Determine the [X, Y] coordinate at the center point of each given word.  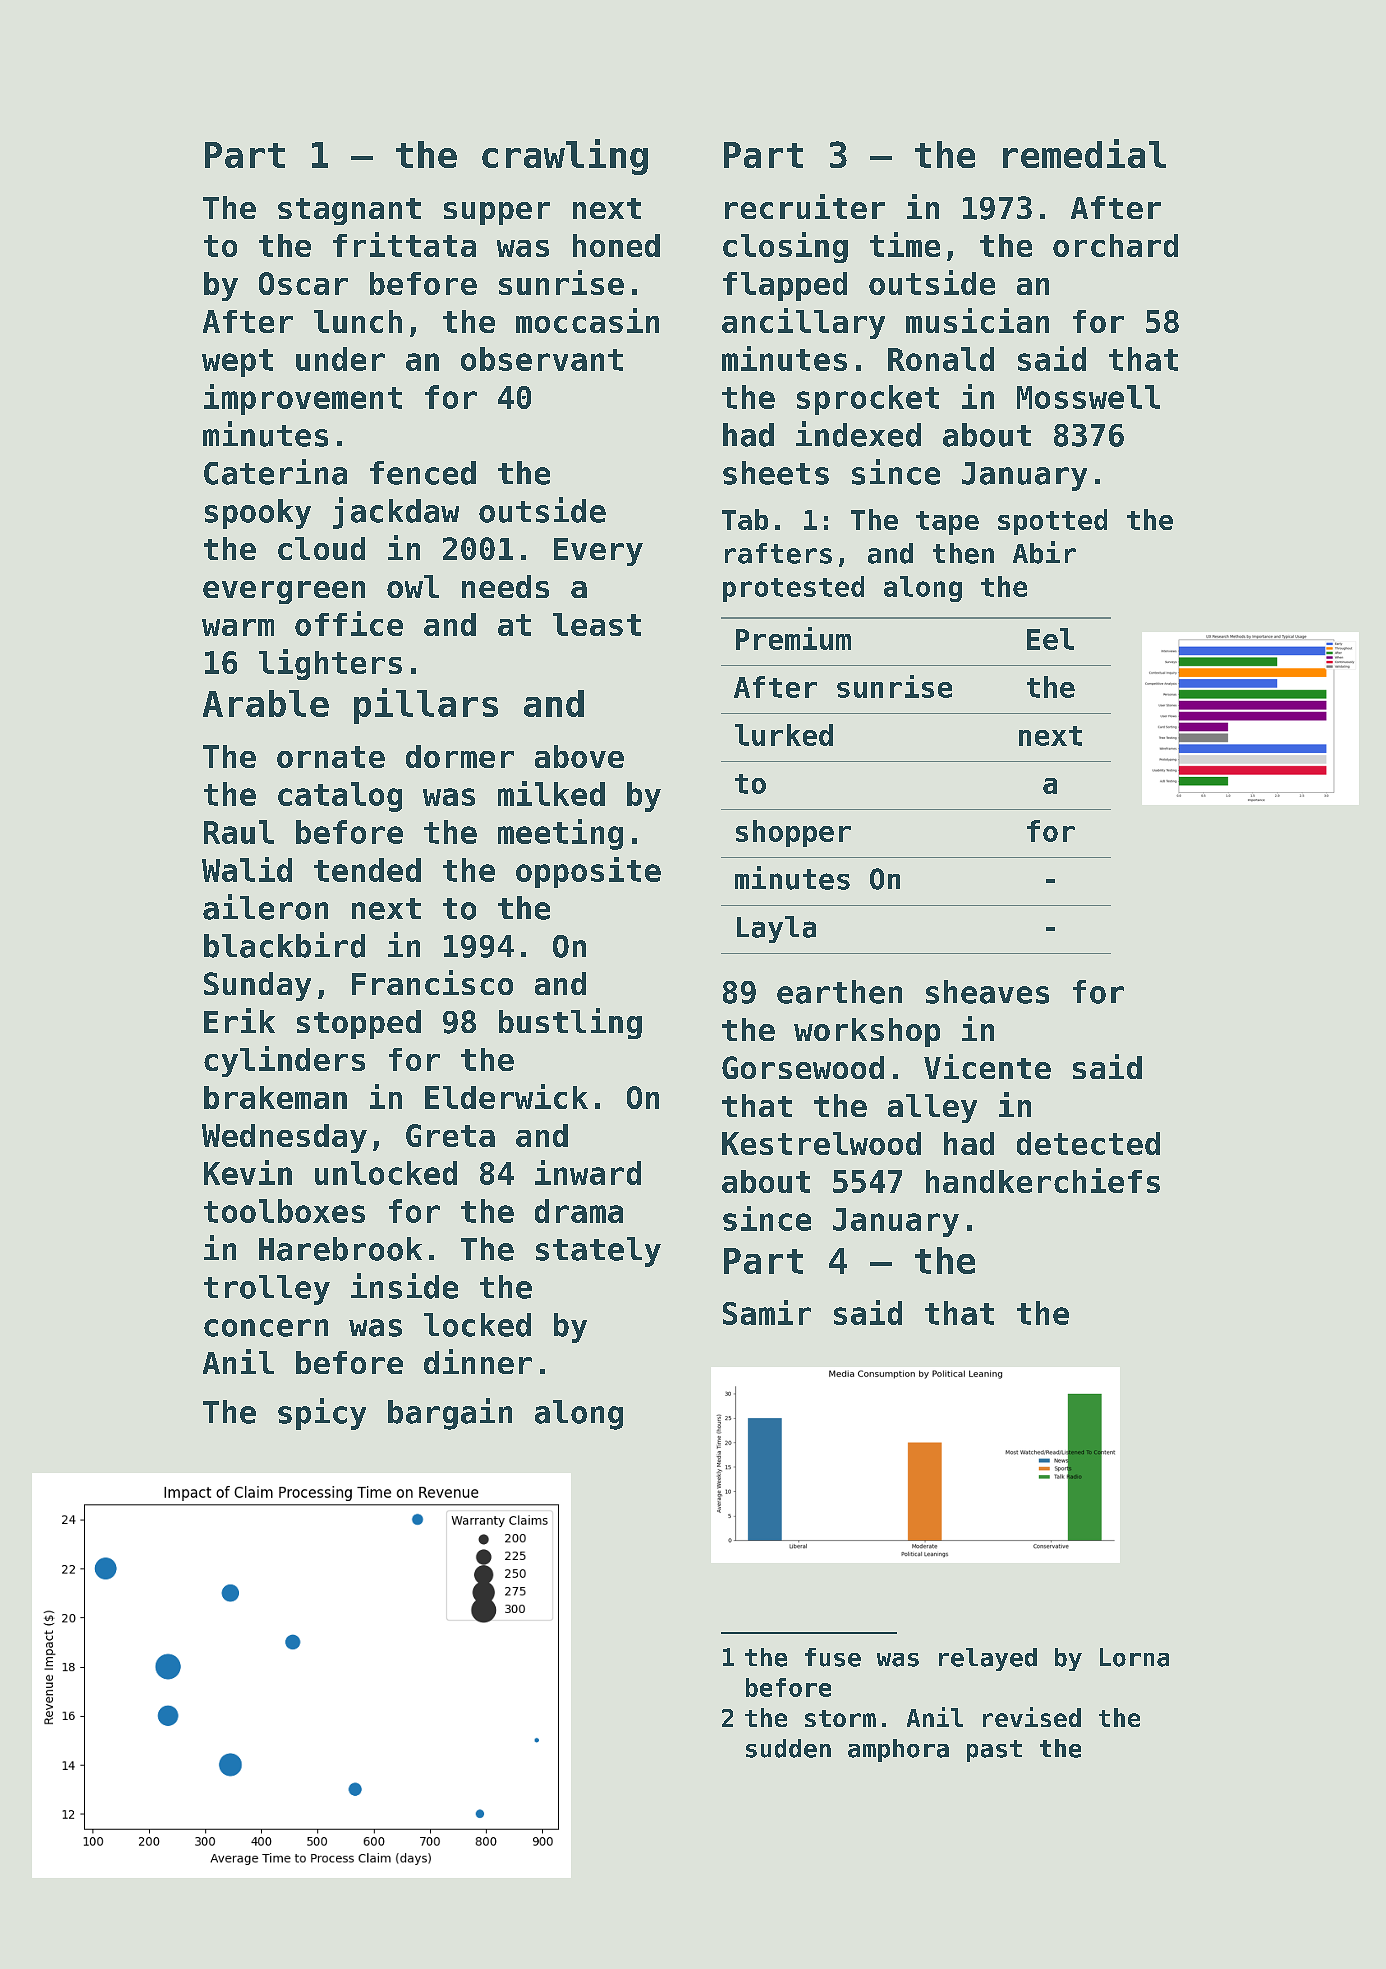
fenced [423, 473]
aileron [265, 907]
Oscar [303, 283]
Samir [767, 1312]
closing [785, 247]
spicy [322, 1414]
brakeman [275, 1097]
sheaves [987, 992]
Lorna [1134, 1657]
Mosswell [1088, 397]
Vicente [987, 1066]
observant [542, 359]
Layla [776, 929]
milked [551, 793]
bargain [450, 1414]
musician [977, 320]
